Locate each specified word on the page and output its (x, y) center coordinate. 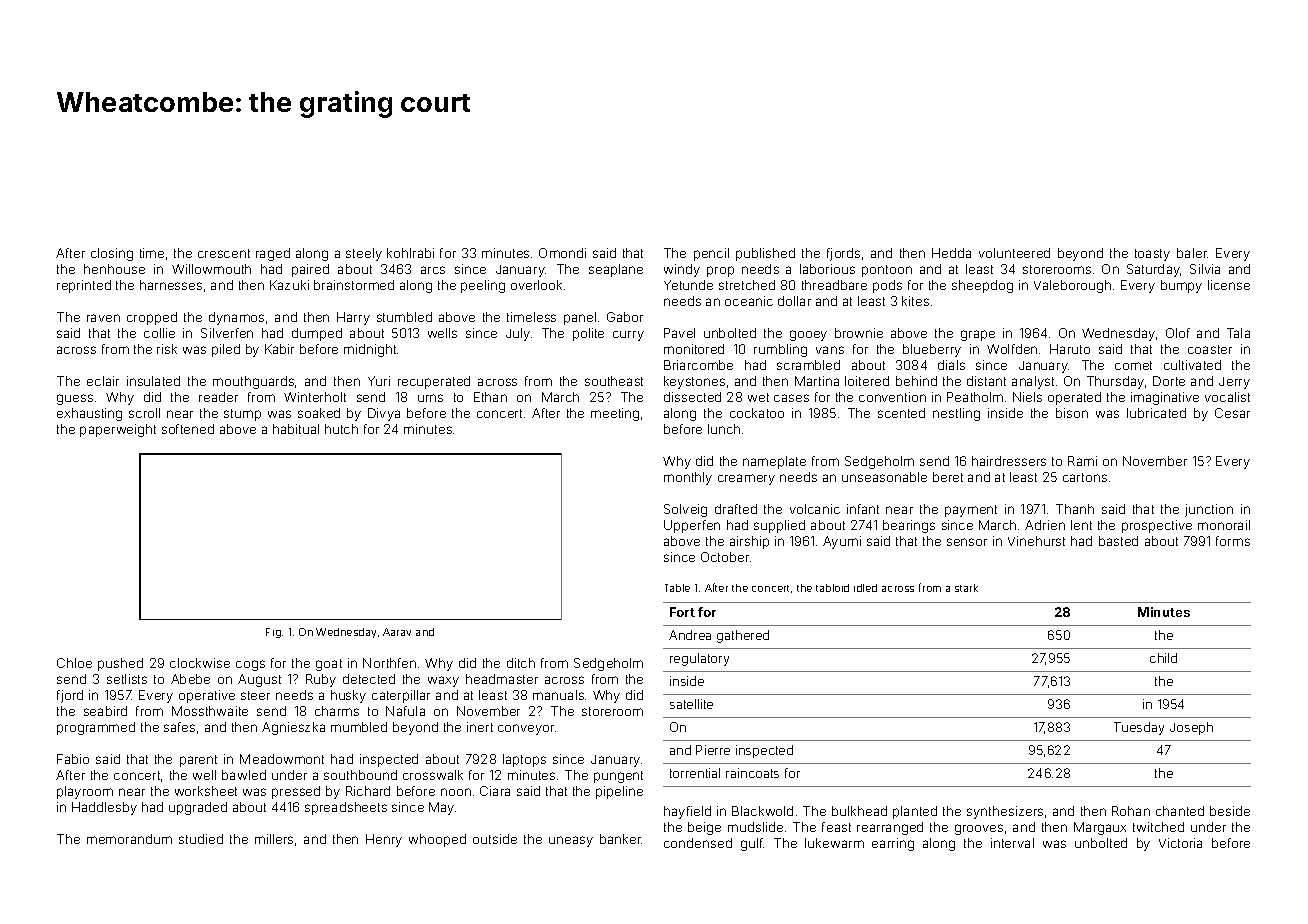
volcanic (815, 509)
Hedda (951, 253)
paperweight (118, 430)
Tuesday (1139, 728)
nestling (956, 414)
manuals (558, 695)
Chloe (74, 663)
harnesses (171, 285)
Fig (273, 633)
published (765, 254)
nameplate (774, 462)
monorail (1224, 525)
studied (201, 839)
